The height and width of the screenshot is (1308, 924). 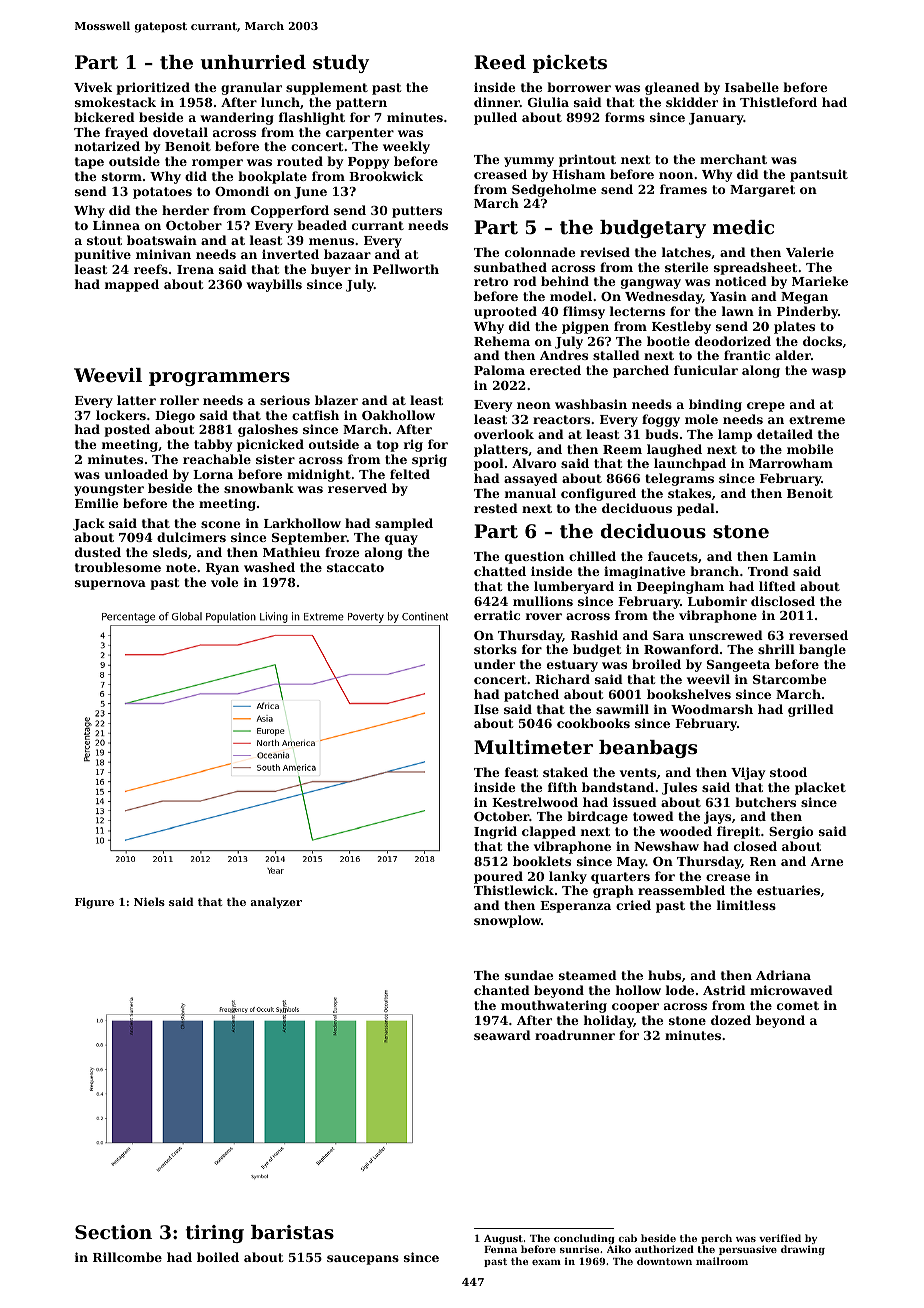 What do you see at coordinates (502, 1035) in the screenshot?
I see `seaward` at bounding box center [502, 1035].
